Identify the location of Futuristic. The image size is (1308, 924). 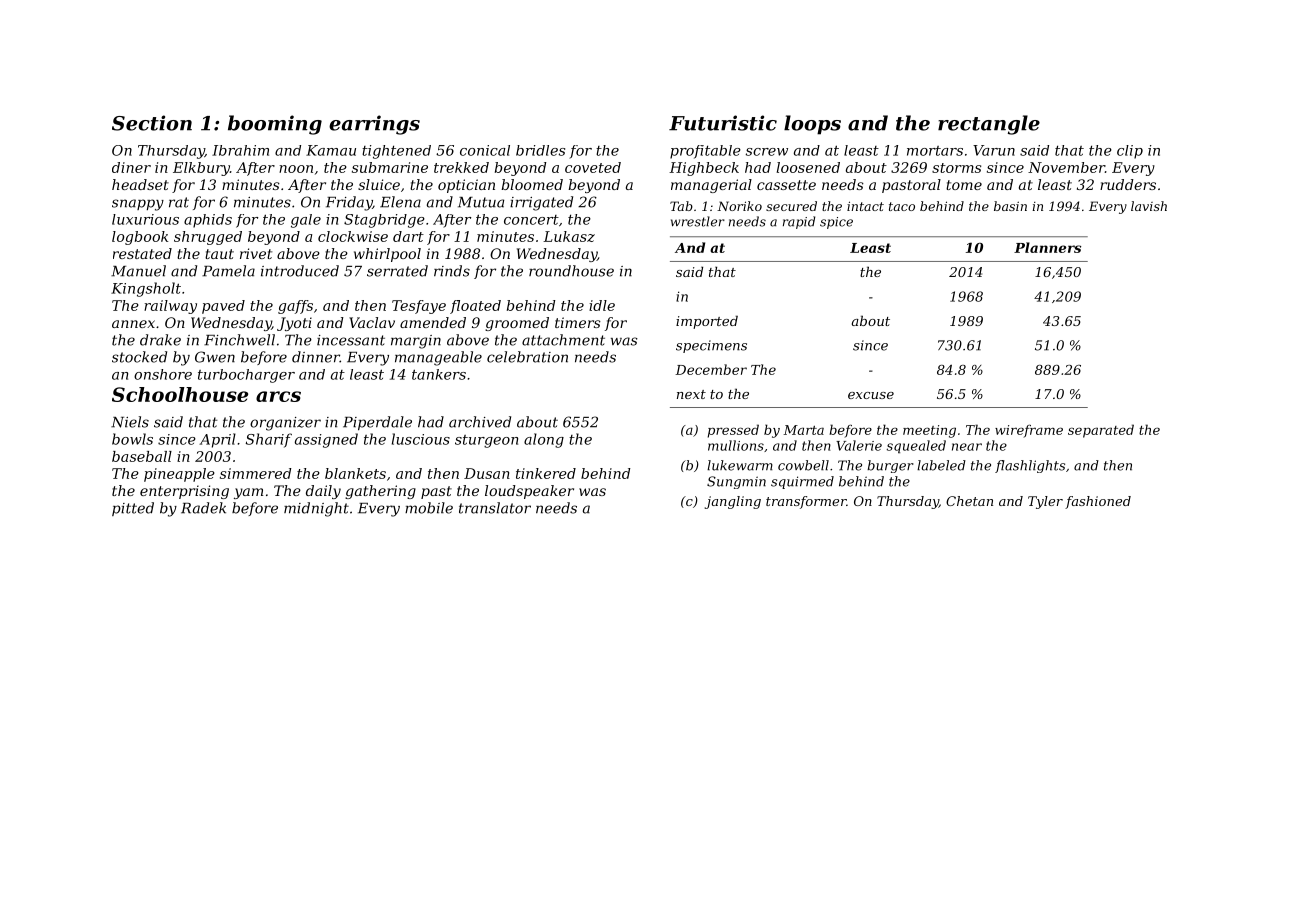
(723, 123).
